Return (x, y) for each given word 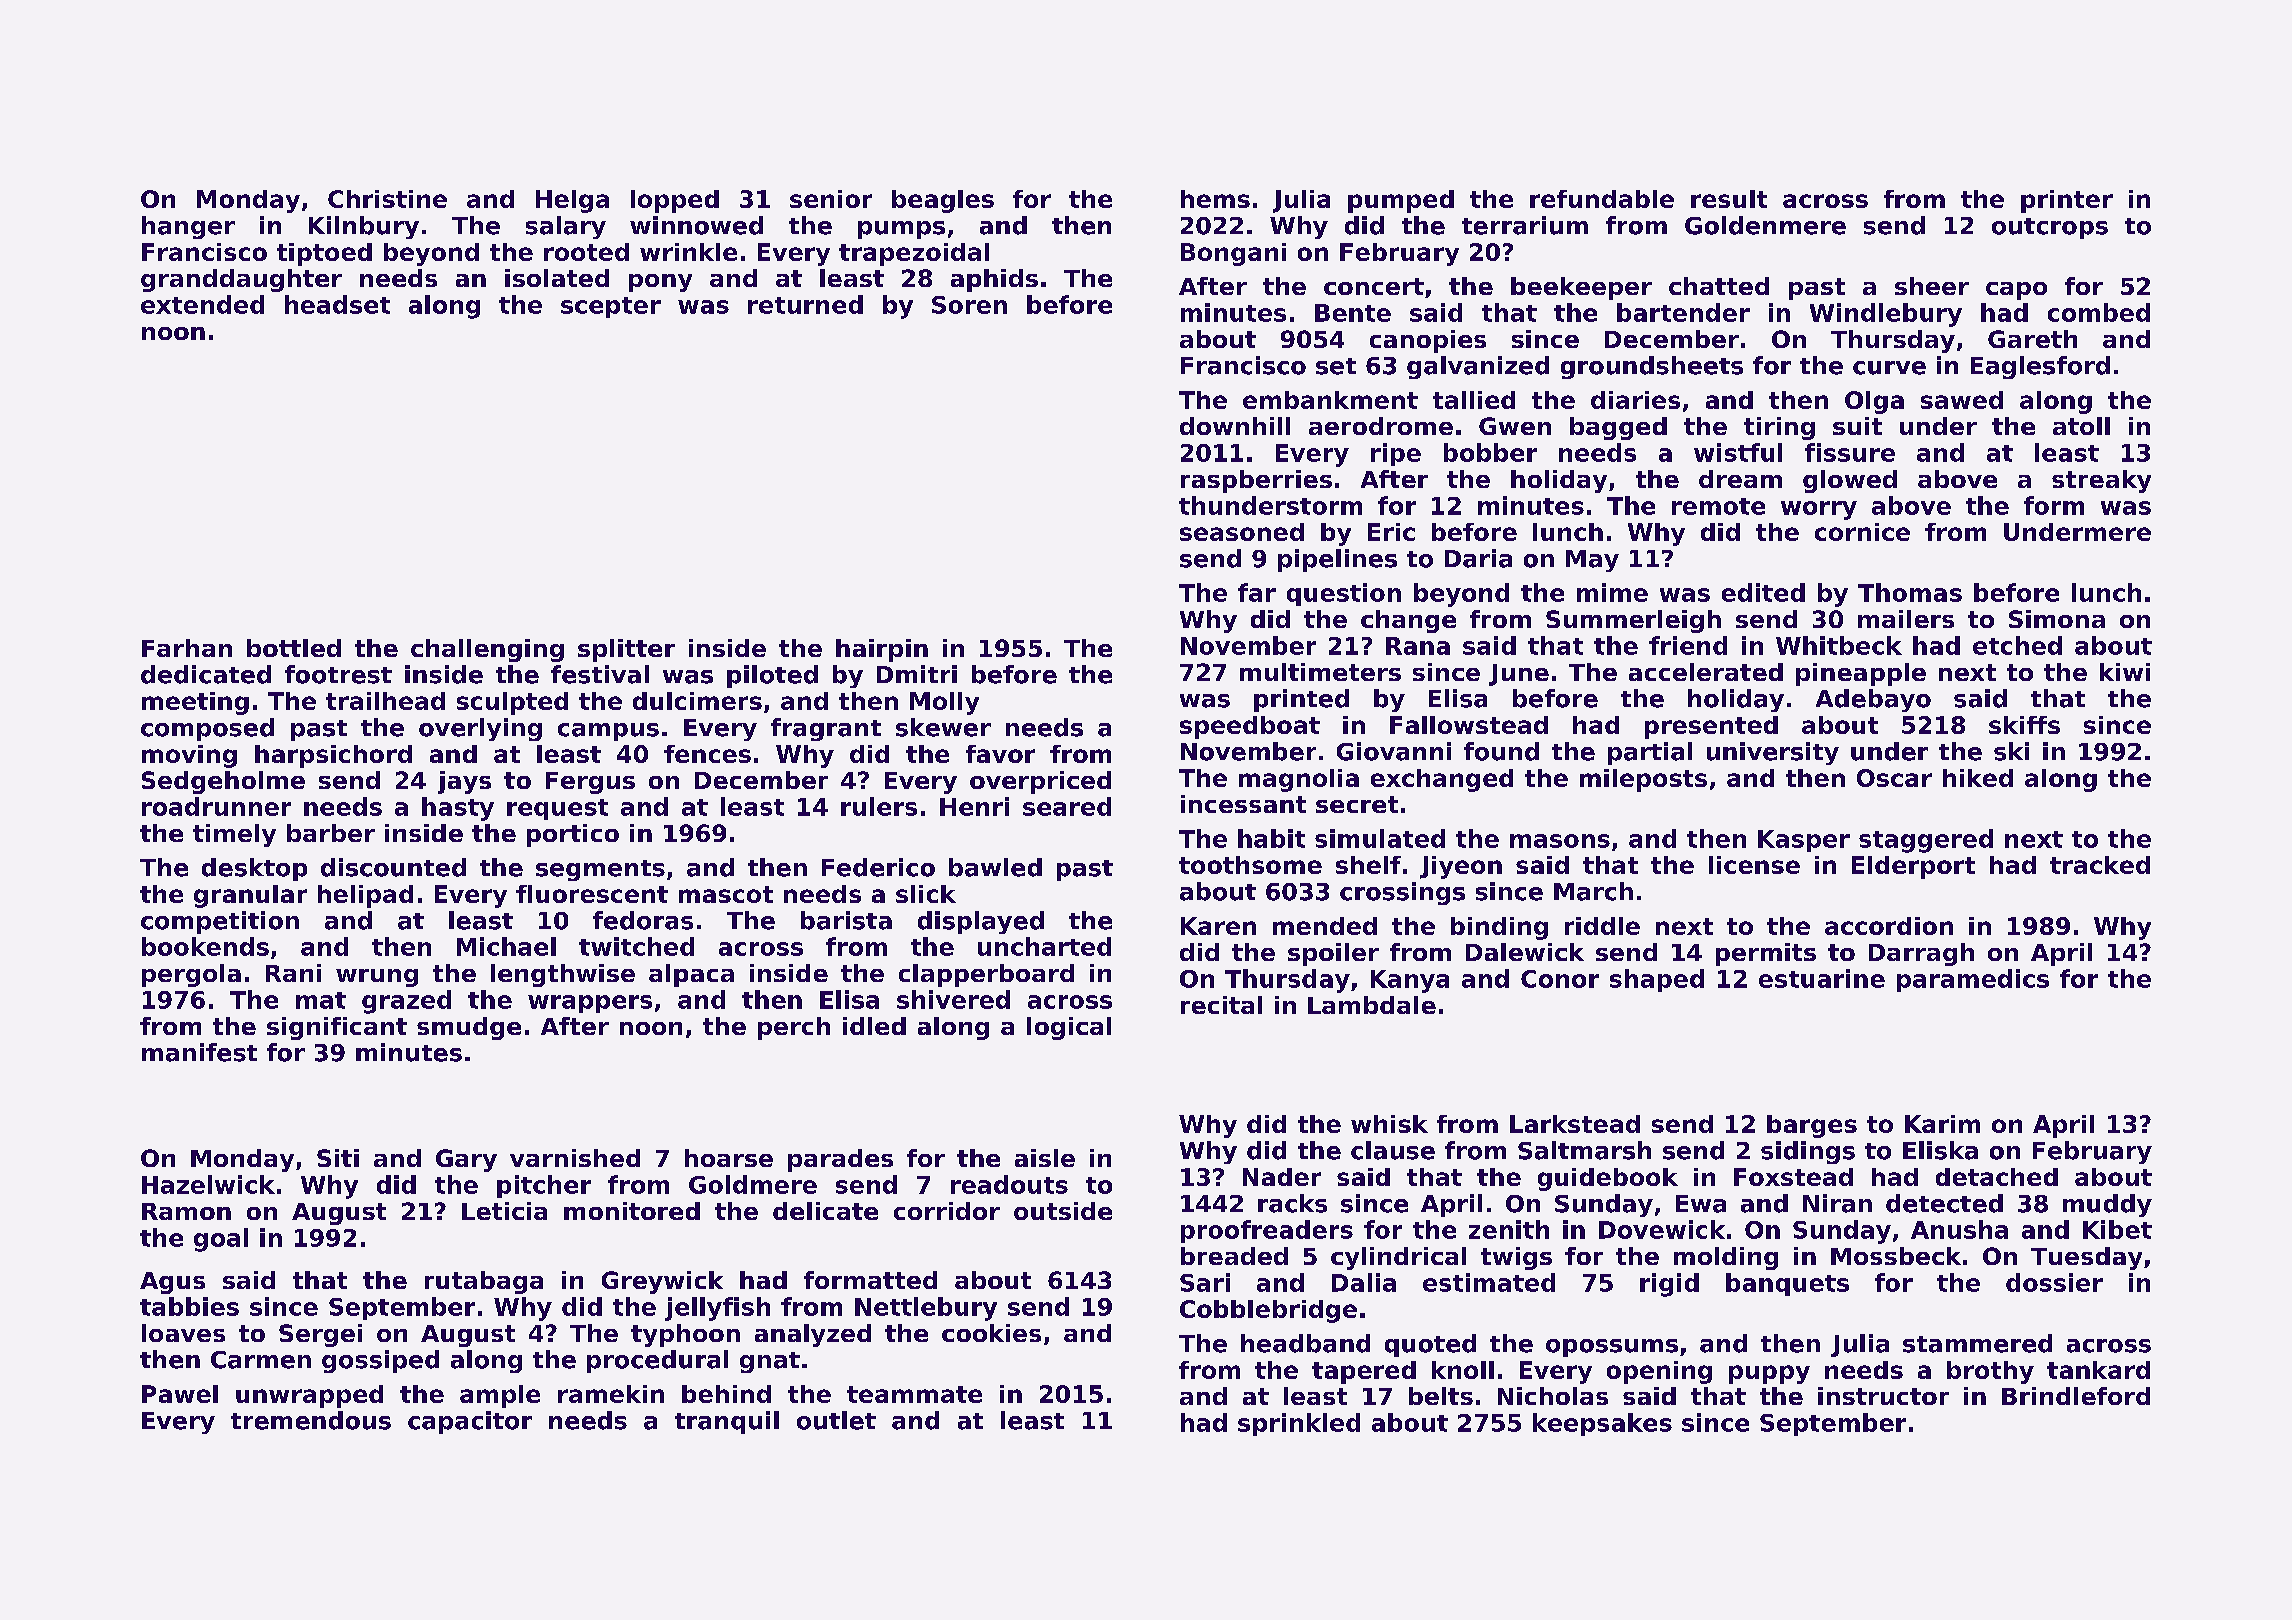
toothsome (1250, 865)
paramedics (1973, 980)
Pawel (180, 1394)
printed (1301, 700)
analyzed (813, 1335)
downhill (1235, 426)
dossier (2054, 1282)
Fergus (590, 783)
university (1773, 753)
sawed (1962, 400)
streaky (2101, 481)
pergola (191, 975)
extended (202, 304)
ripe (1396, 454)
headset (337, 304)
